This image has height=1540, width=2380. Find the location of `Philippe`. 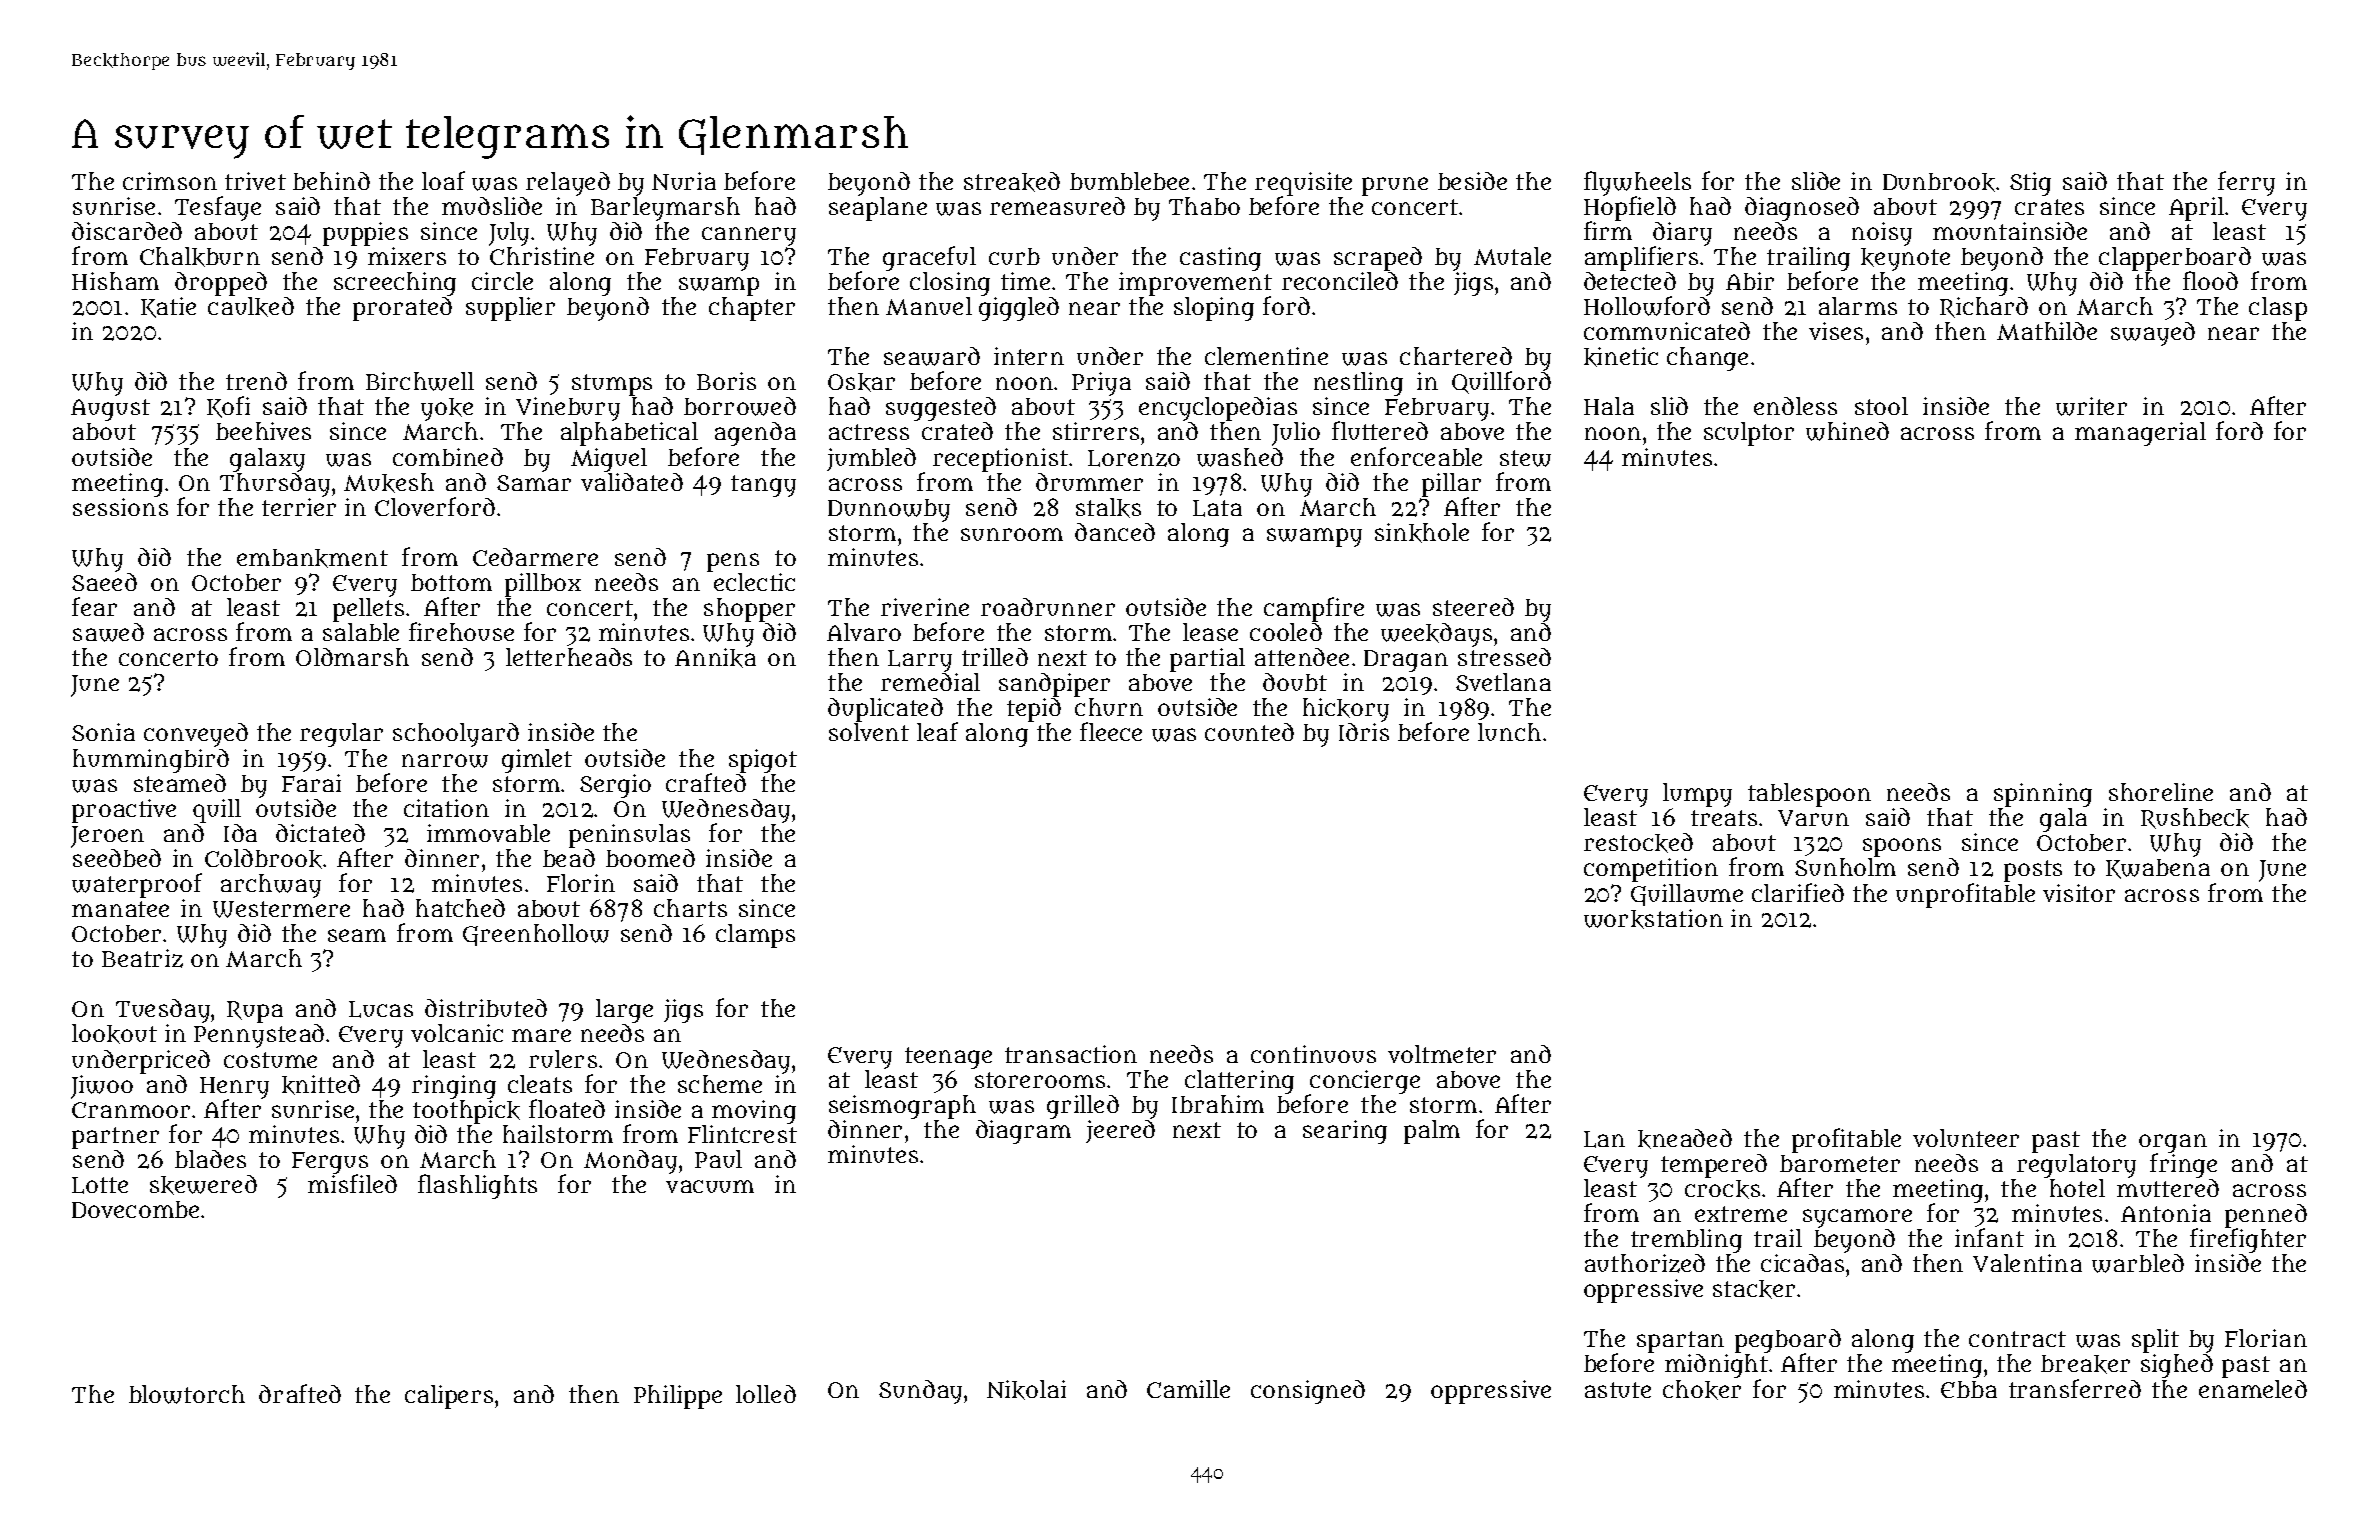

Philippe is located at coordinates (678, 1397).
